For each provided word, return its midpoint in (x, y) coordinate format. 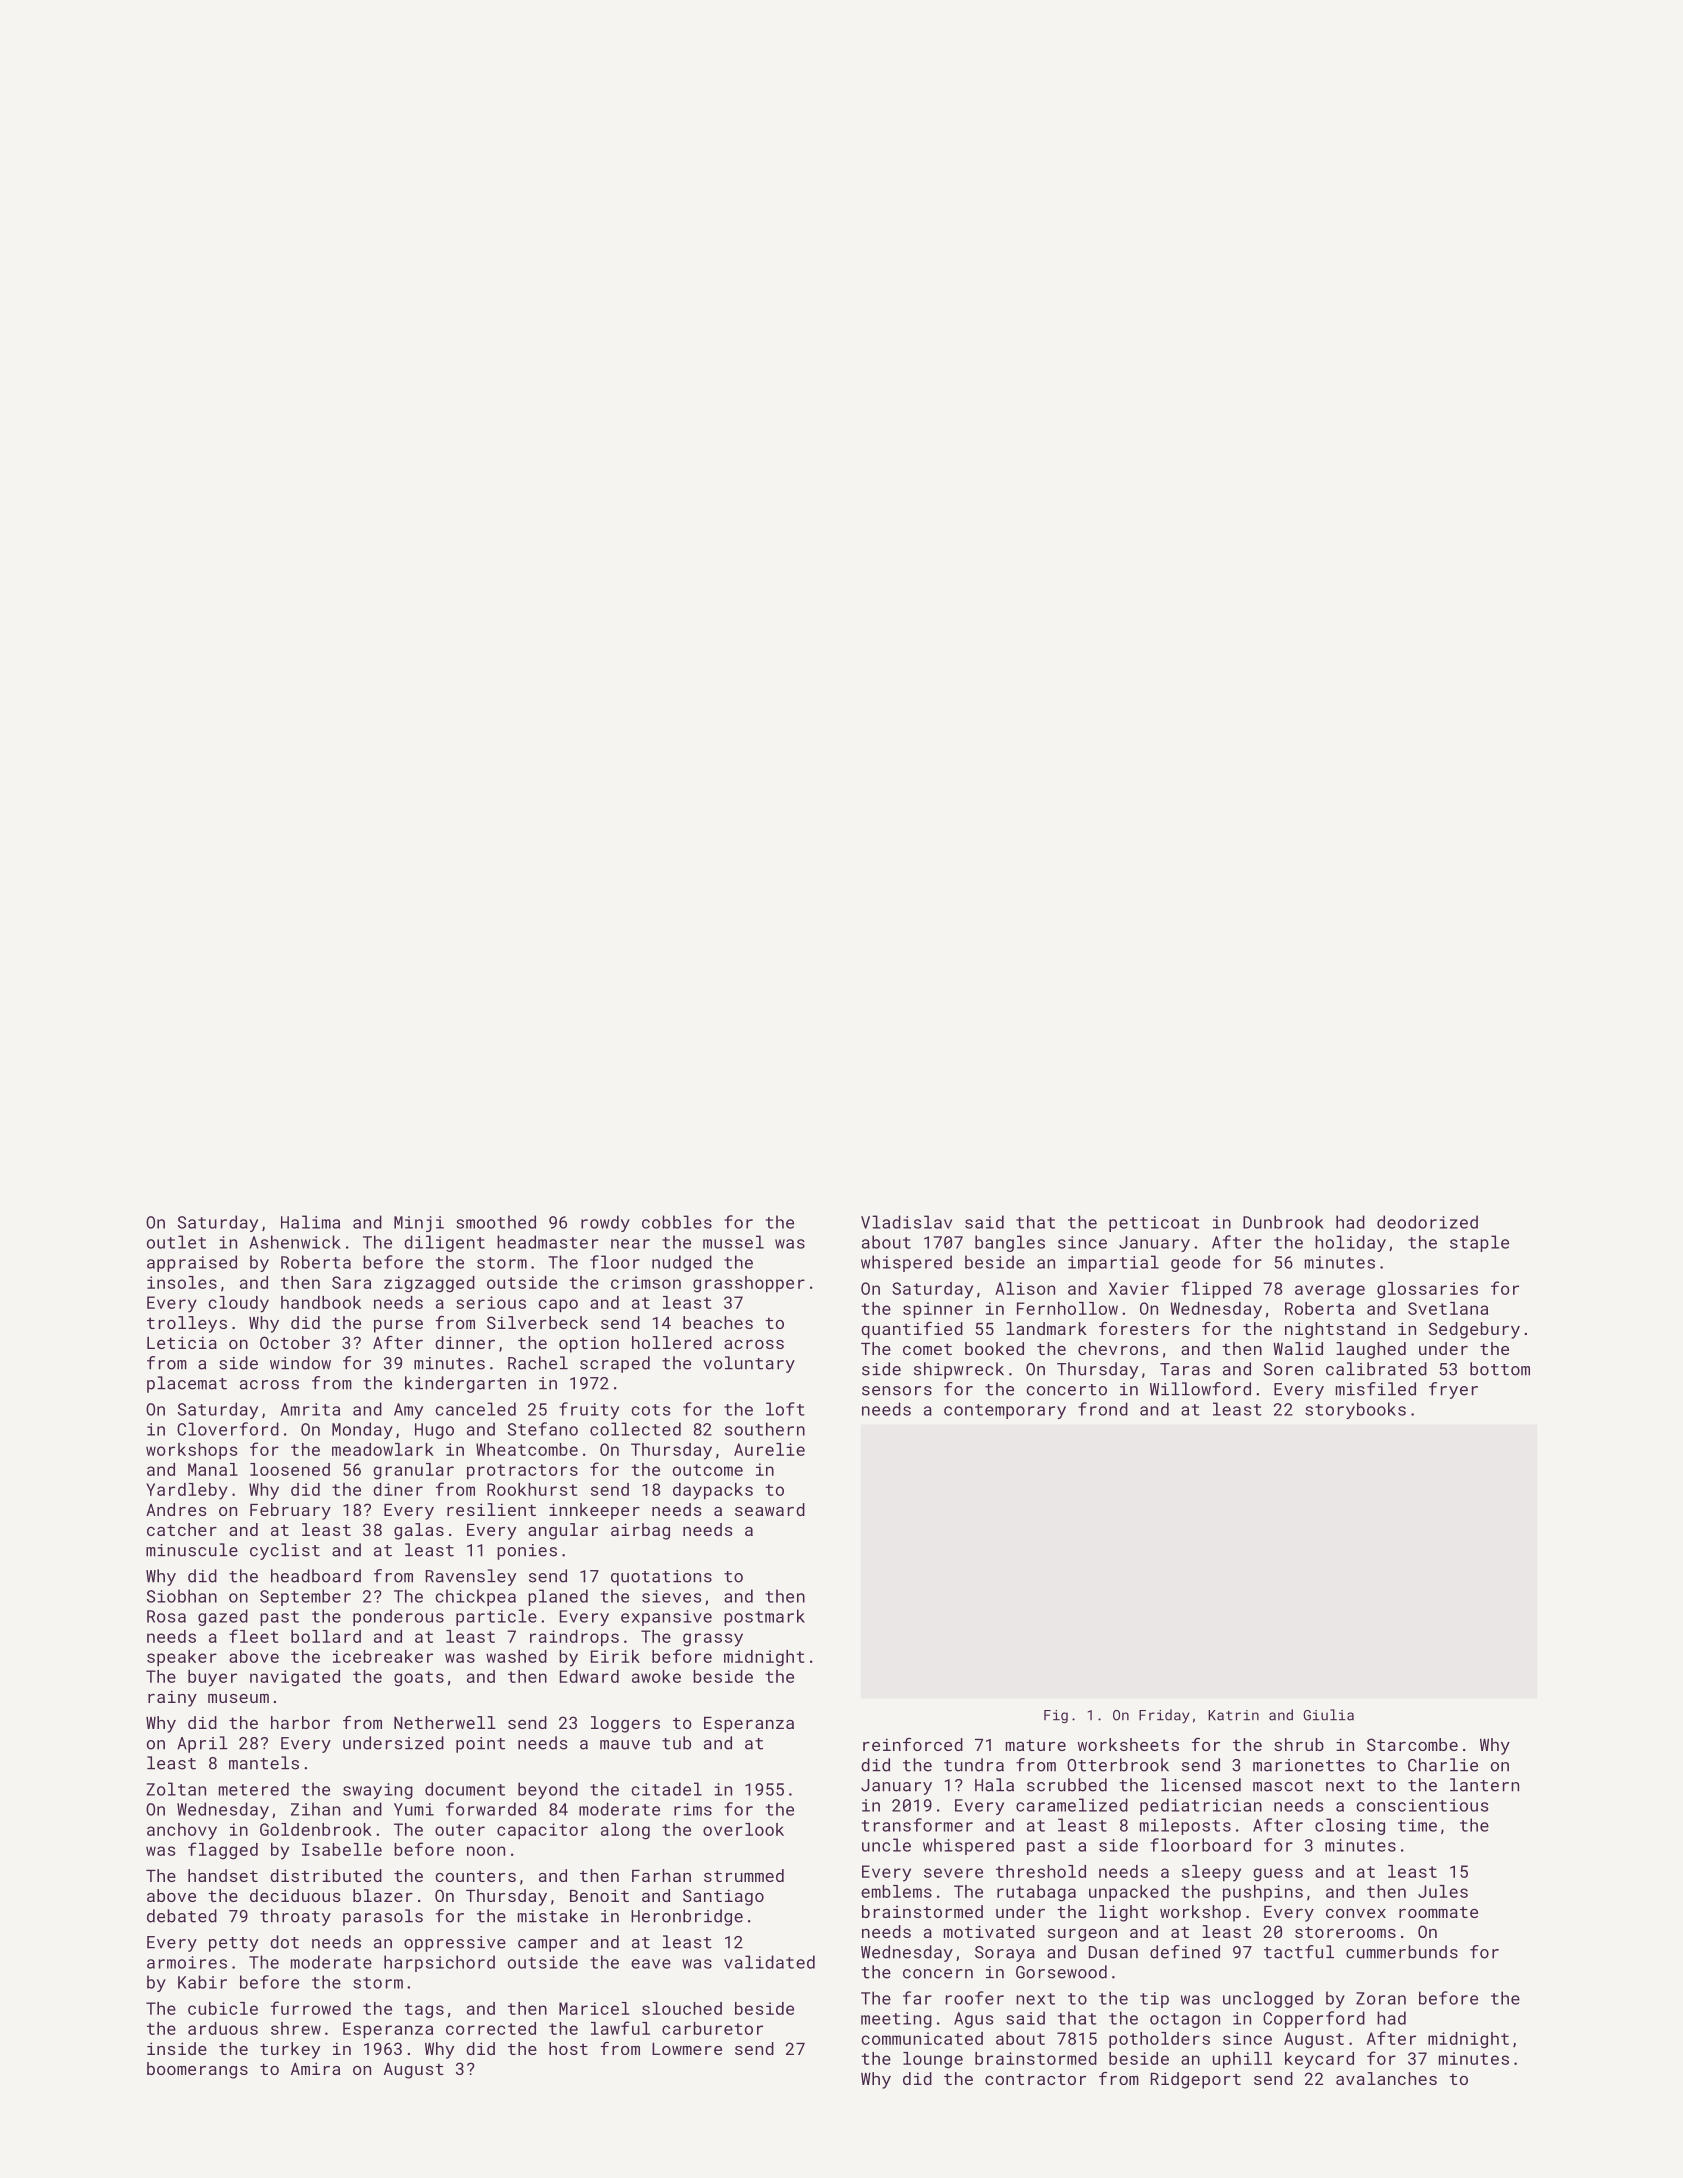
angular (563, 1531)
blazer (383, 1895)
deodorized (1427, 1222)
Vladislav (906, 1222)
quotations (661, 1578)
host (568, 2048)
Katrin (1233, 1715)
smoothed (496, 1222)
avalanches (1386, 2078)
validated (769, 1962)
